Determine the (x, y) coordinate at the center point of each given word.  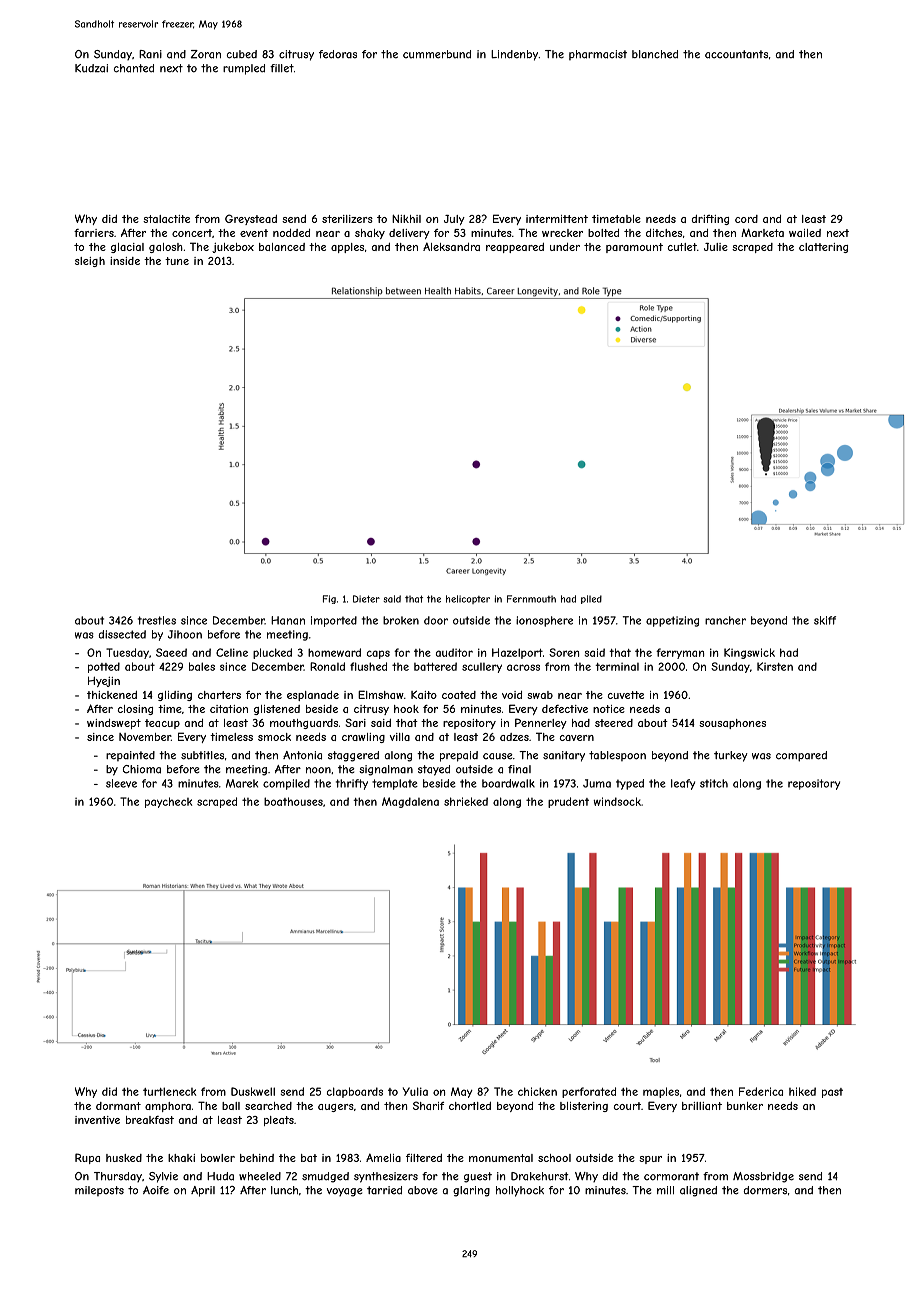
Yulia (415, 1091)
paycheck (168, 802)
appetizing (672, 621)
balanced (282, 247)
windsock (617, 801)
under (565, 247)
